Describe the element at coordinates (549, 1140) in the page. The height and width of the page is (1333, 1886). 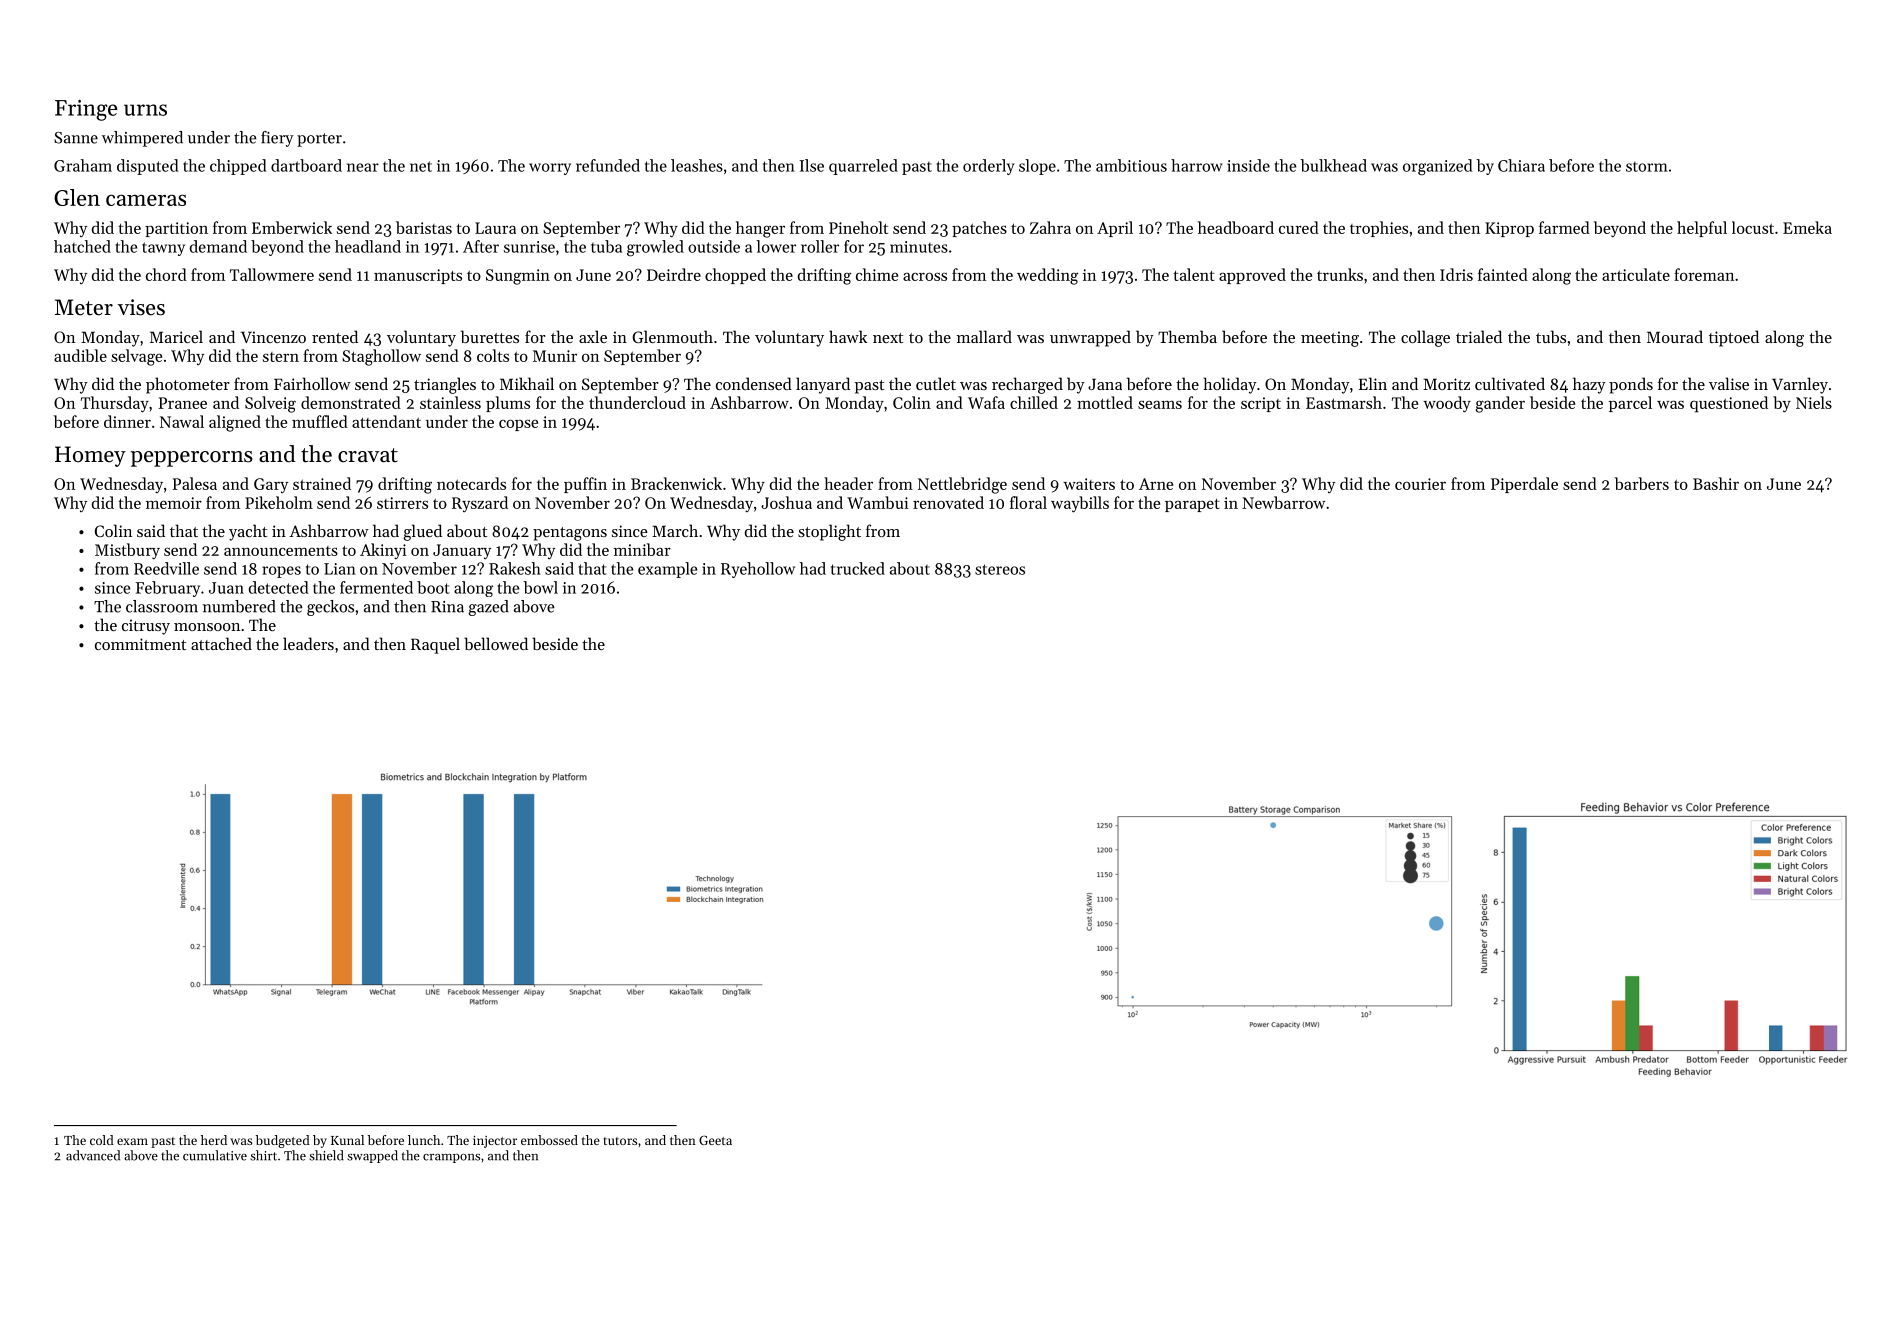
I see `embossed` at that location.
